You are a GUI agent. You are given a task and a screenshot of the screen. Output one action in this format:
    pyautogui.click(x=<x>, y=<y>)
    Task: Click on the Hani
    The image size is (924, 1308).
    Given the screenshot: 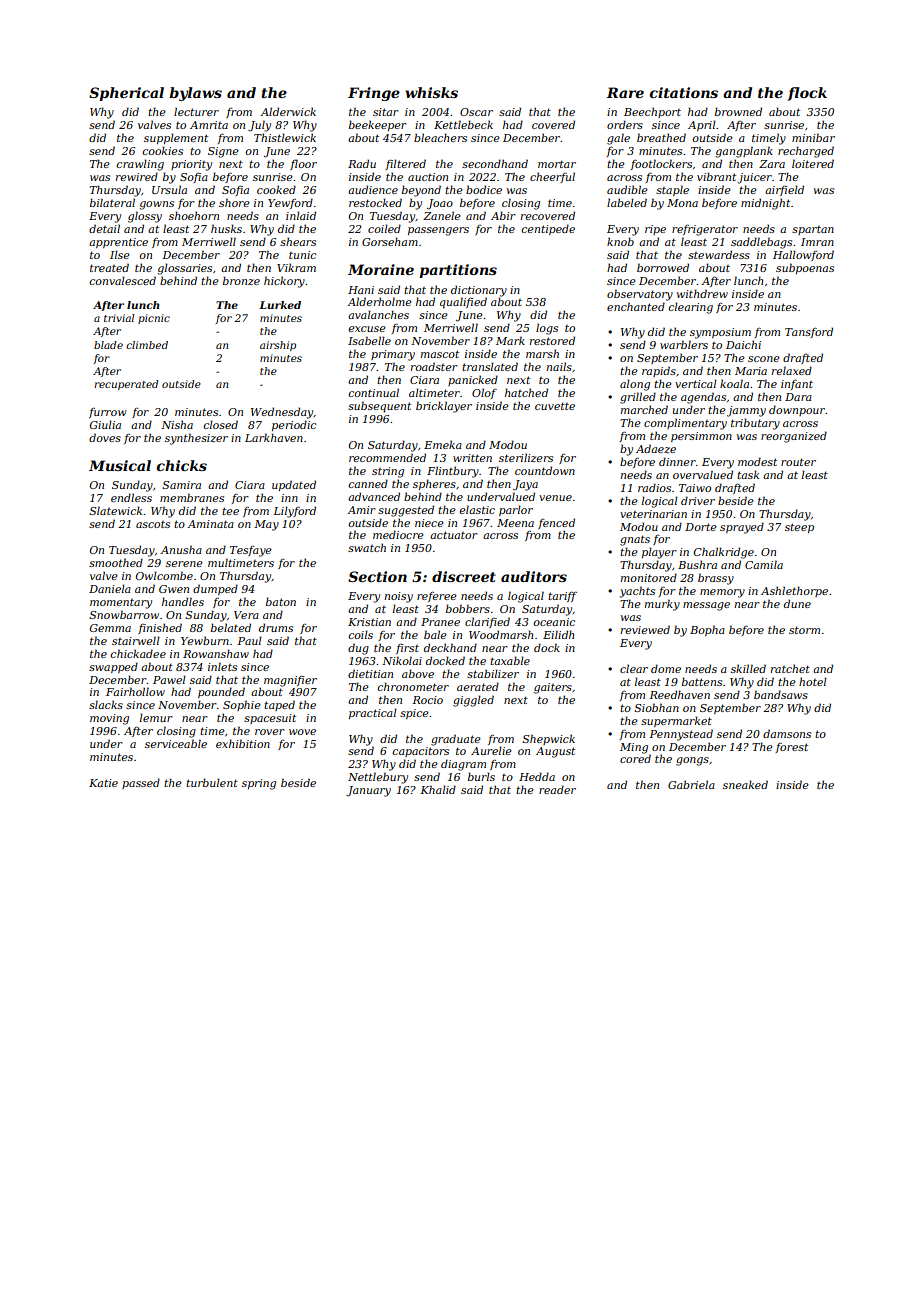 What is the action you would take?
    pyautogui.click(x=361, y=290)
